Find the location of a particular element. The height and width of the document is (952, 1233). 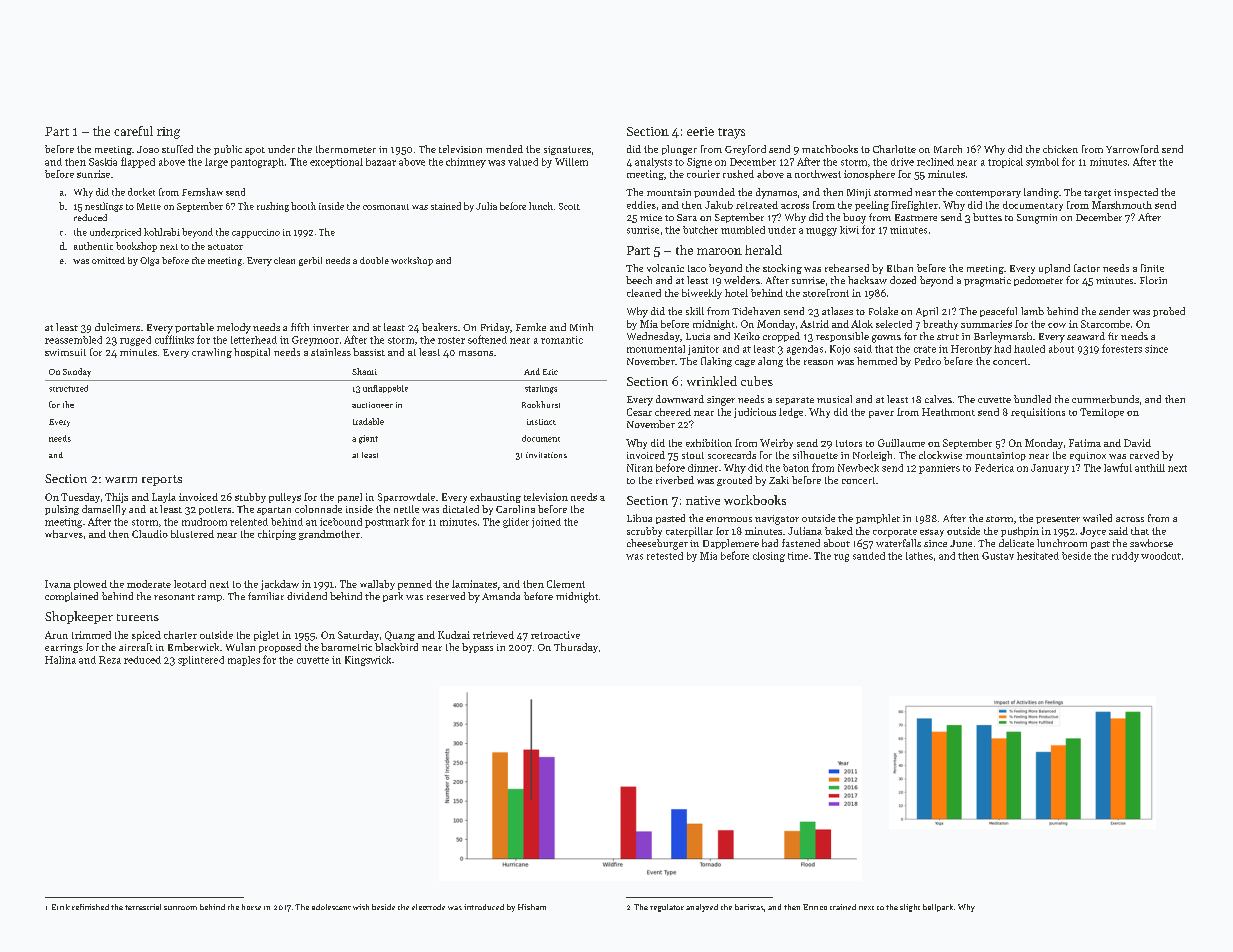

careful is located at coordinates (133, 131).
